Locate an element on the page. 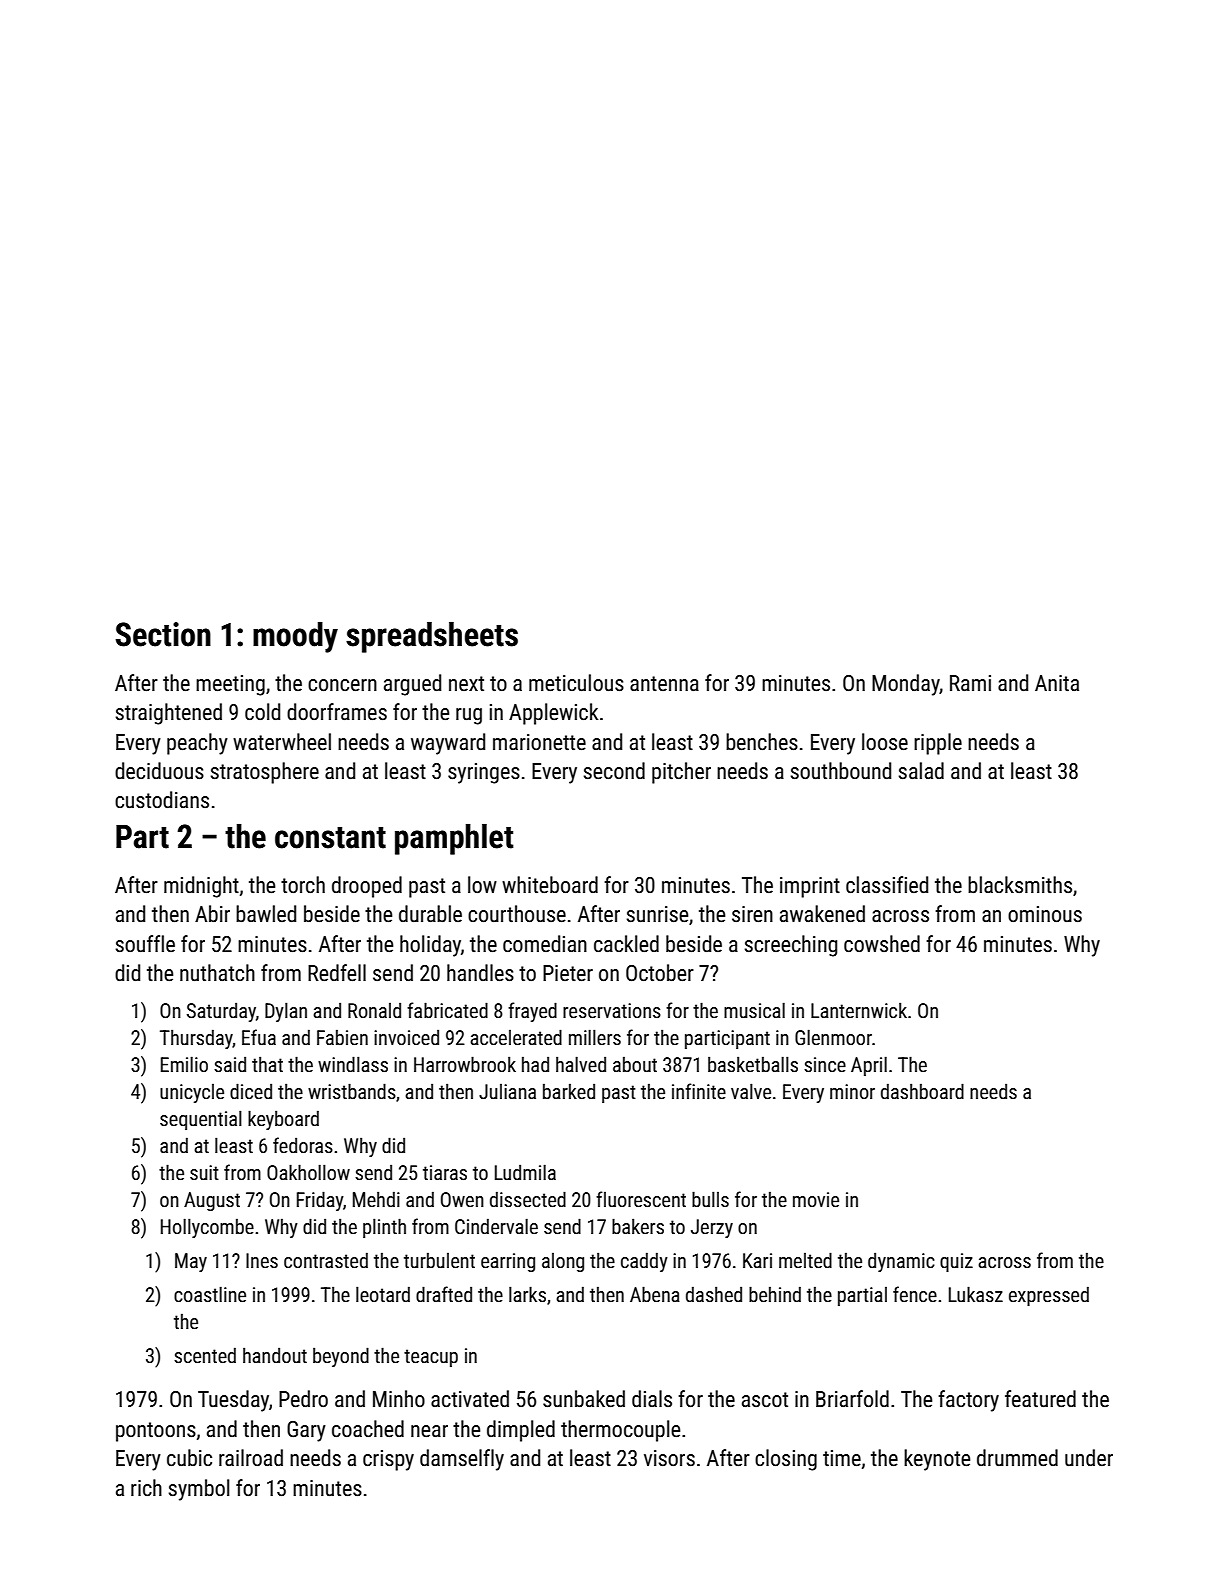 This page has width=1229, height=1591. halved is located at coordinates (581, 1064).
